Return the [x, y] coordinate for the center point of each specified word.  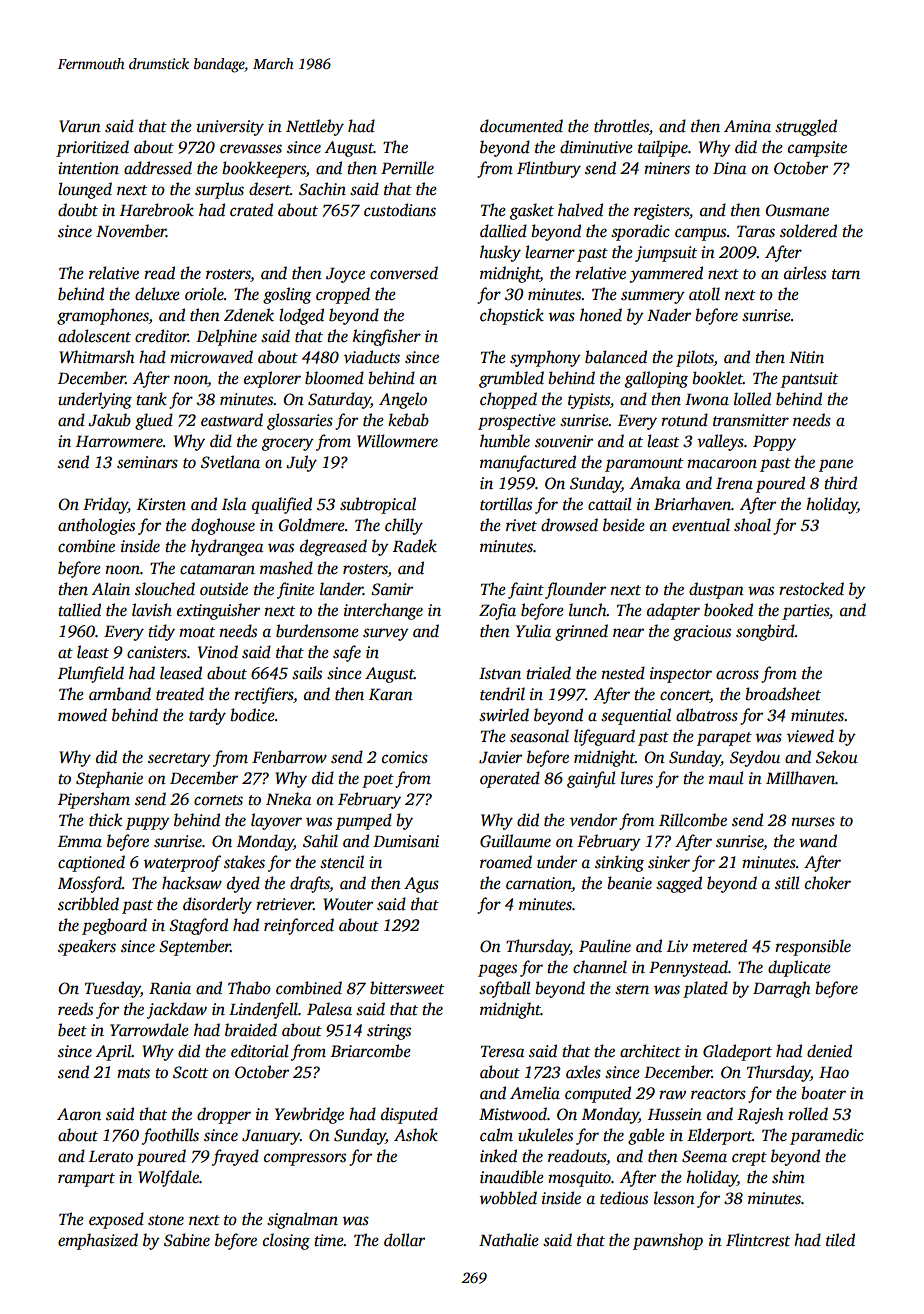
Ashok [416, 1135]
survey [386, 634]
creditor [161, 336]
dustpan [716, 590]
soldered [808, 231]
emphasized [98, 1241]
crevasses [251, 149]
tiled [840, 1240]
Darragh [782, 989]
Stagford [198, 926]
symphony [545, 358]
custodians [400, 210]
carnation [539, 884]
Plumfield [91, 674]
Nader [669, 314]
